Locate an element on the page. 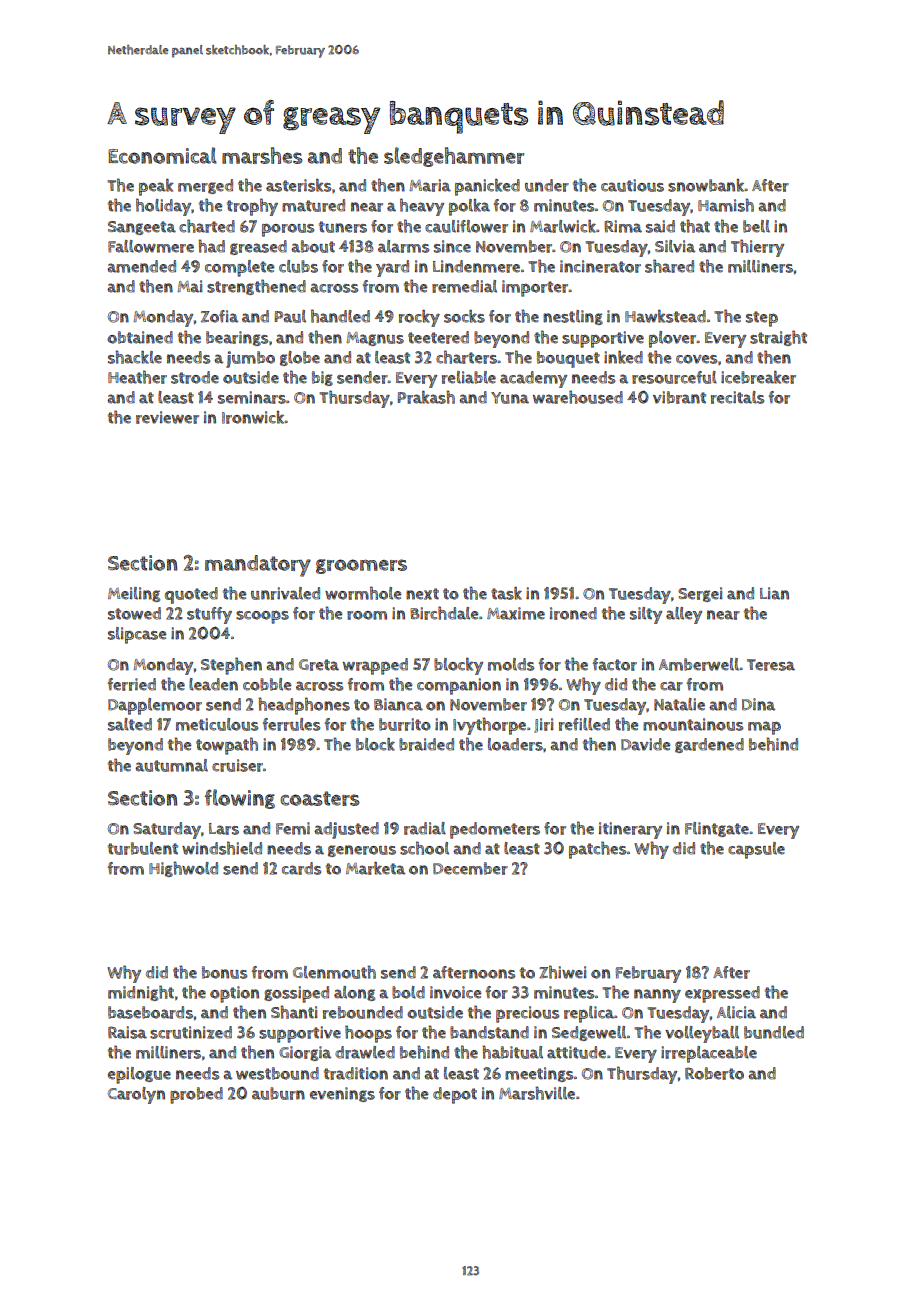 This image has width=924, height=1308. alley is located at coordinates (684, 615).
